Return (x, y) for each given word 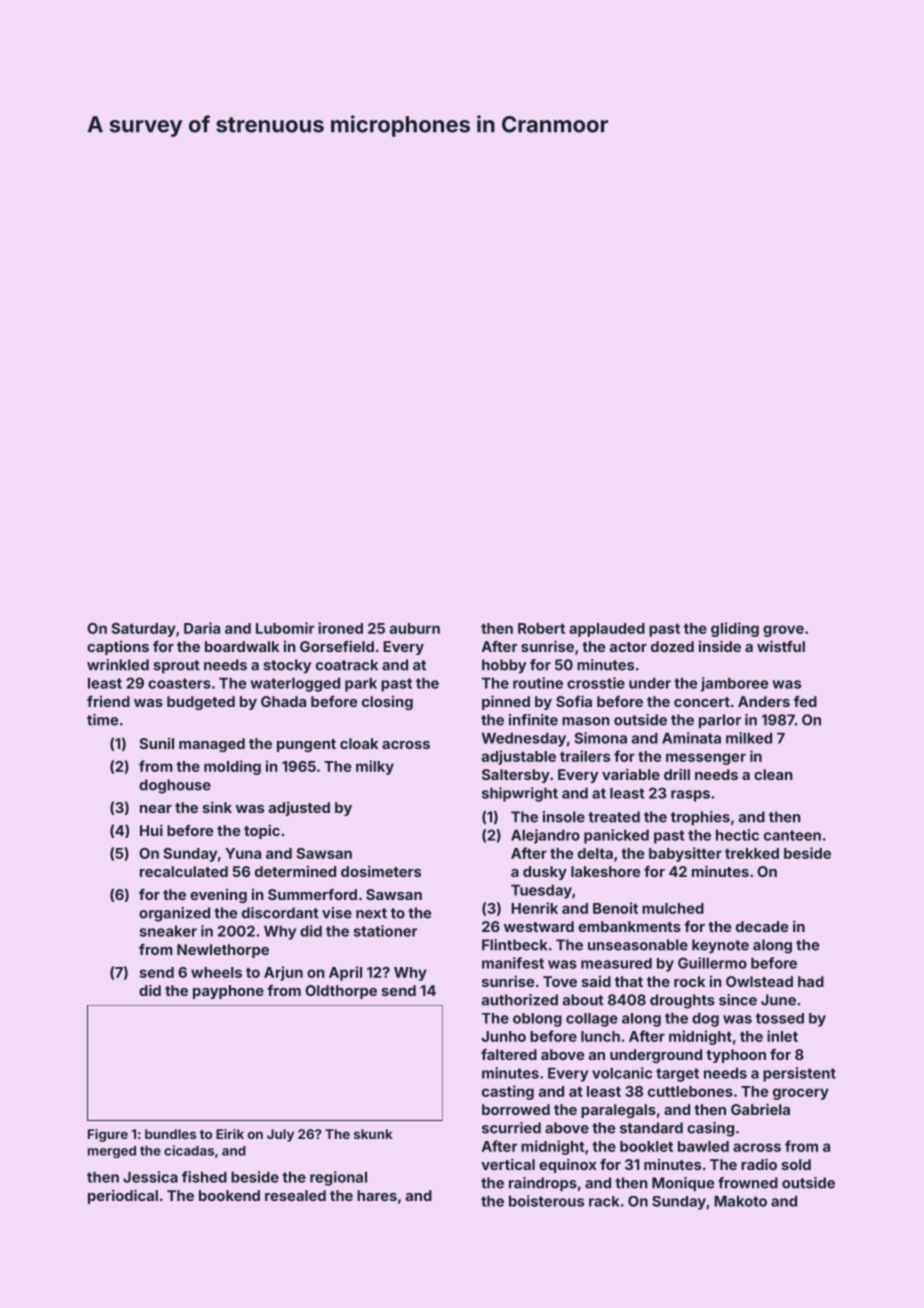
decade (762, 926)
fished (204, 1177)
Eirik (230, 1134)
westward (539, 926)
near (156, 809)
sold (796, 1164)
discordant (280, 913)
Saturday (144, 630)
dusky (545, 873)
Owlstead (759, 981)
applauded (607, 630)
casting (508, 1092)
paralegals (618, 1111)
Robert (541, 628)
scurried (511, 1128)
